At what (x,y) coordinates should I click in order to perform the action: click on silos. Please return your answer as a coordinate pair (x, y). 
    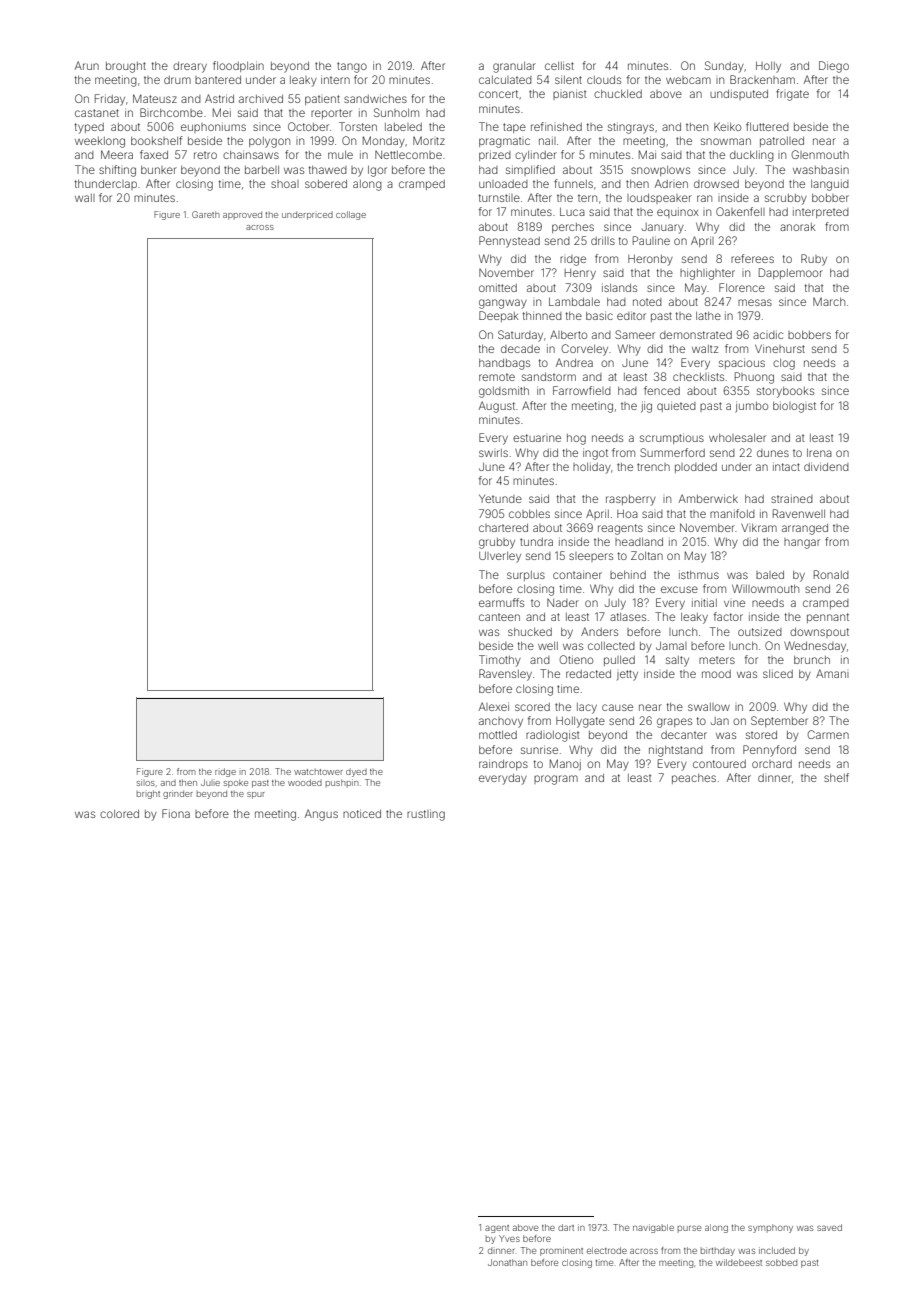
    Looking at the image, I should click on (146, 782).
